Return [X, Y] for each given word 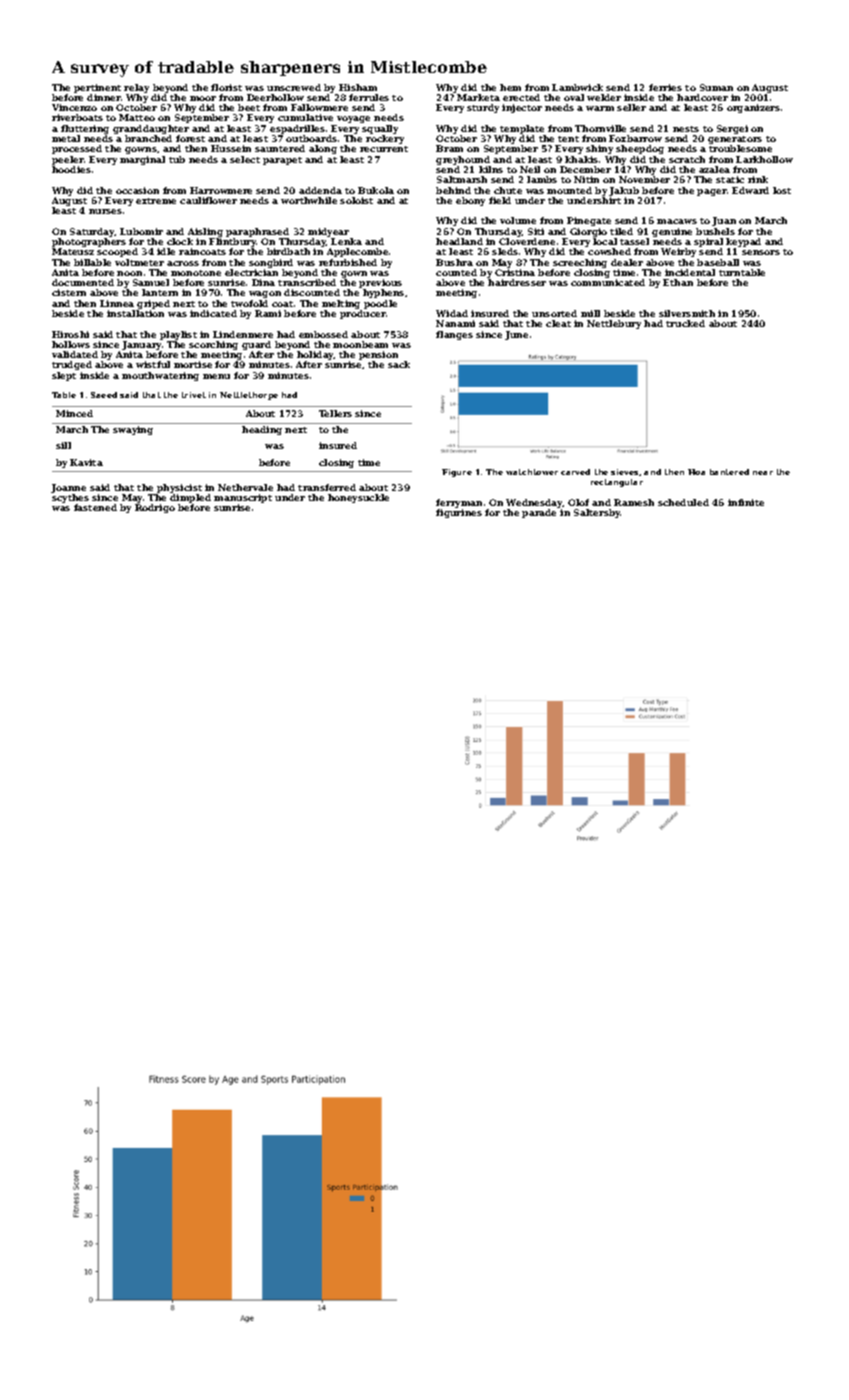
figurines [459, 513]
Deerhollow [275, 97]
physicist [179, 488]
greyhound [463, 160]
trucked [685, 323]
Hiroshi [70, 334]
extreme [156, 201]
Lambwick [577, 87]
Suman [716, 87]
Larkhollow [764, 159]
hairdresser [517, 282]
